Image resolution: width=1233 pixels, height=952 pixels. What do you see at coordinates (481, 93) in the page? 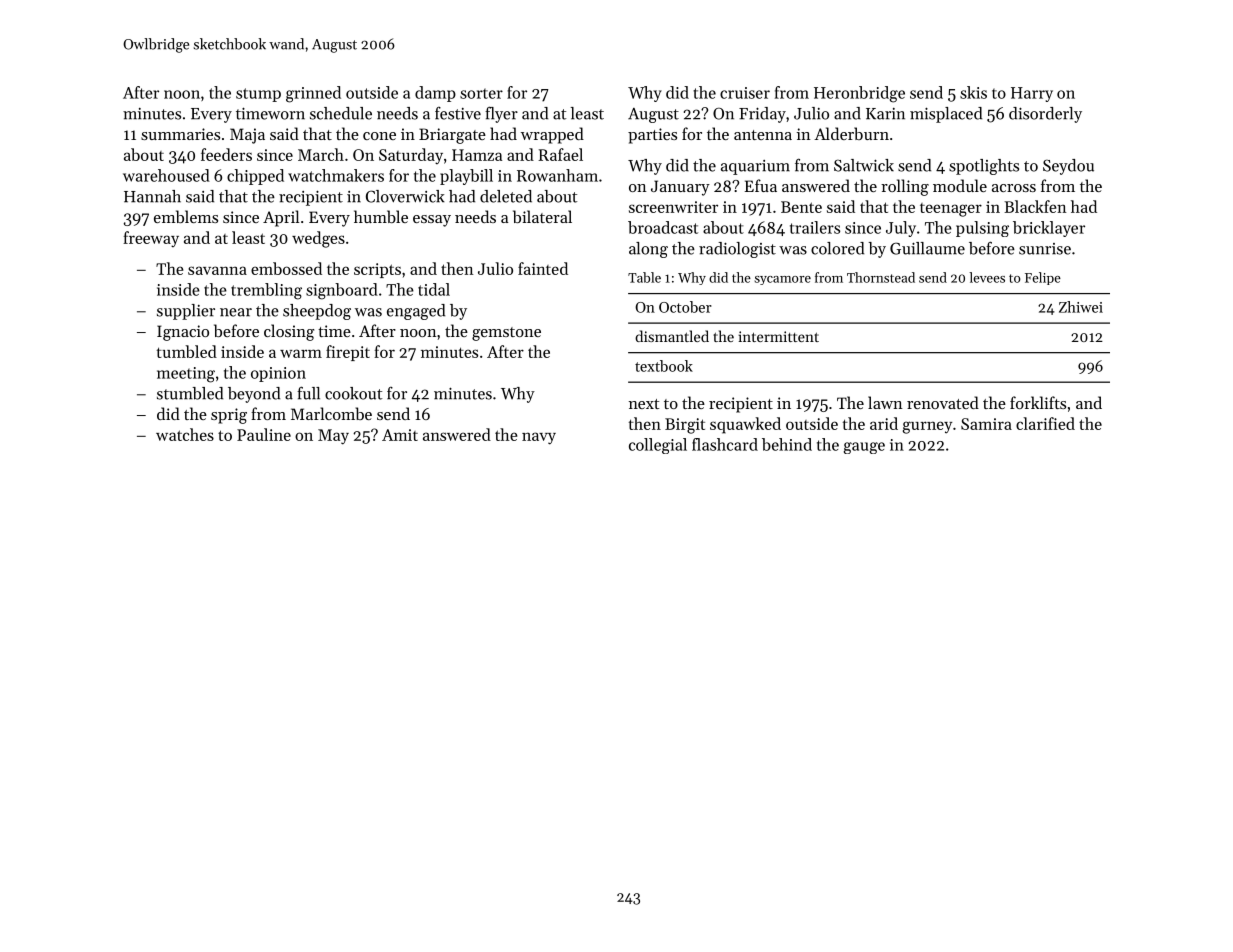
I see `sorter` at bounding box center [481, 93].
